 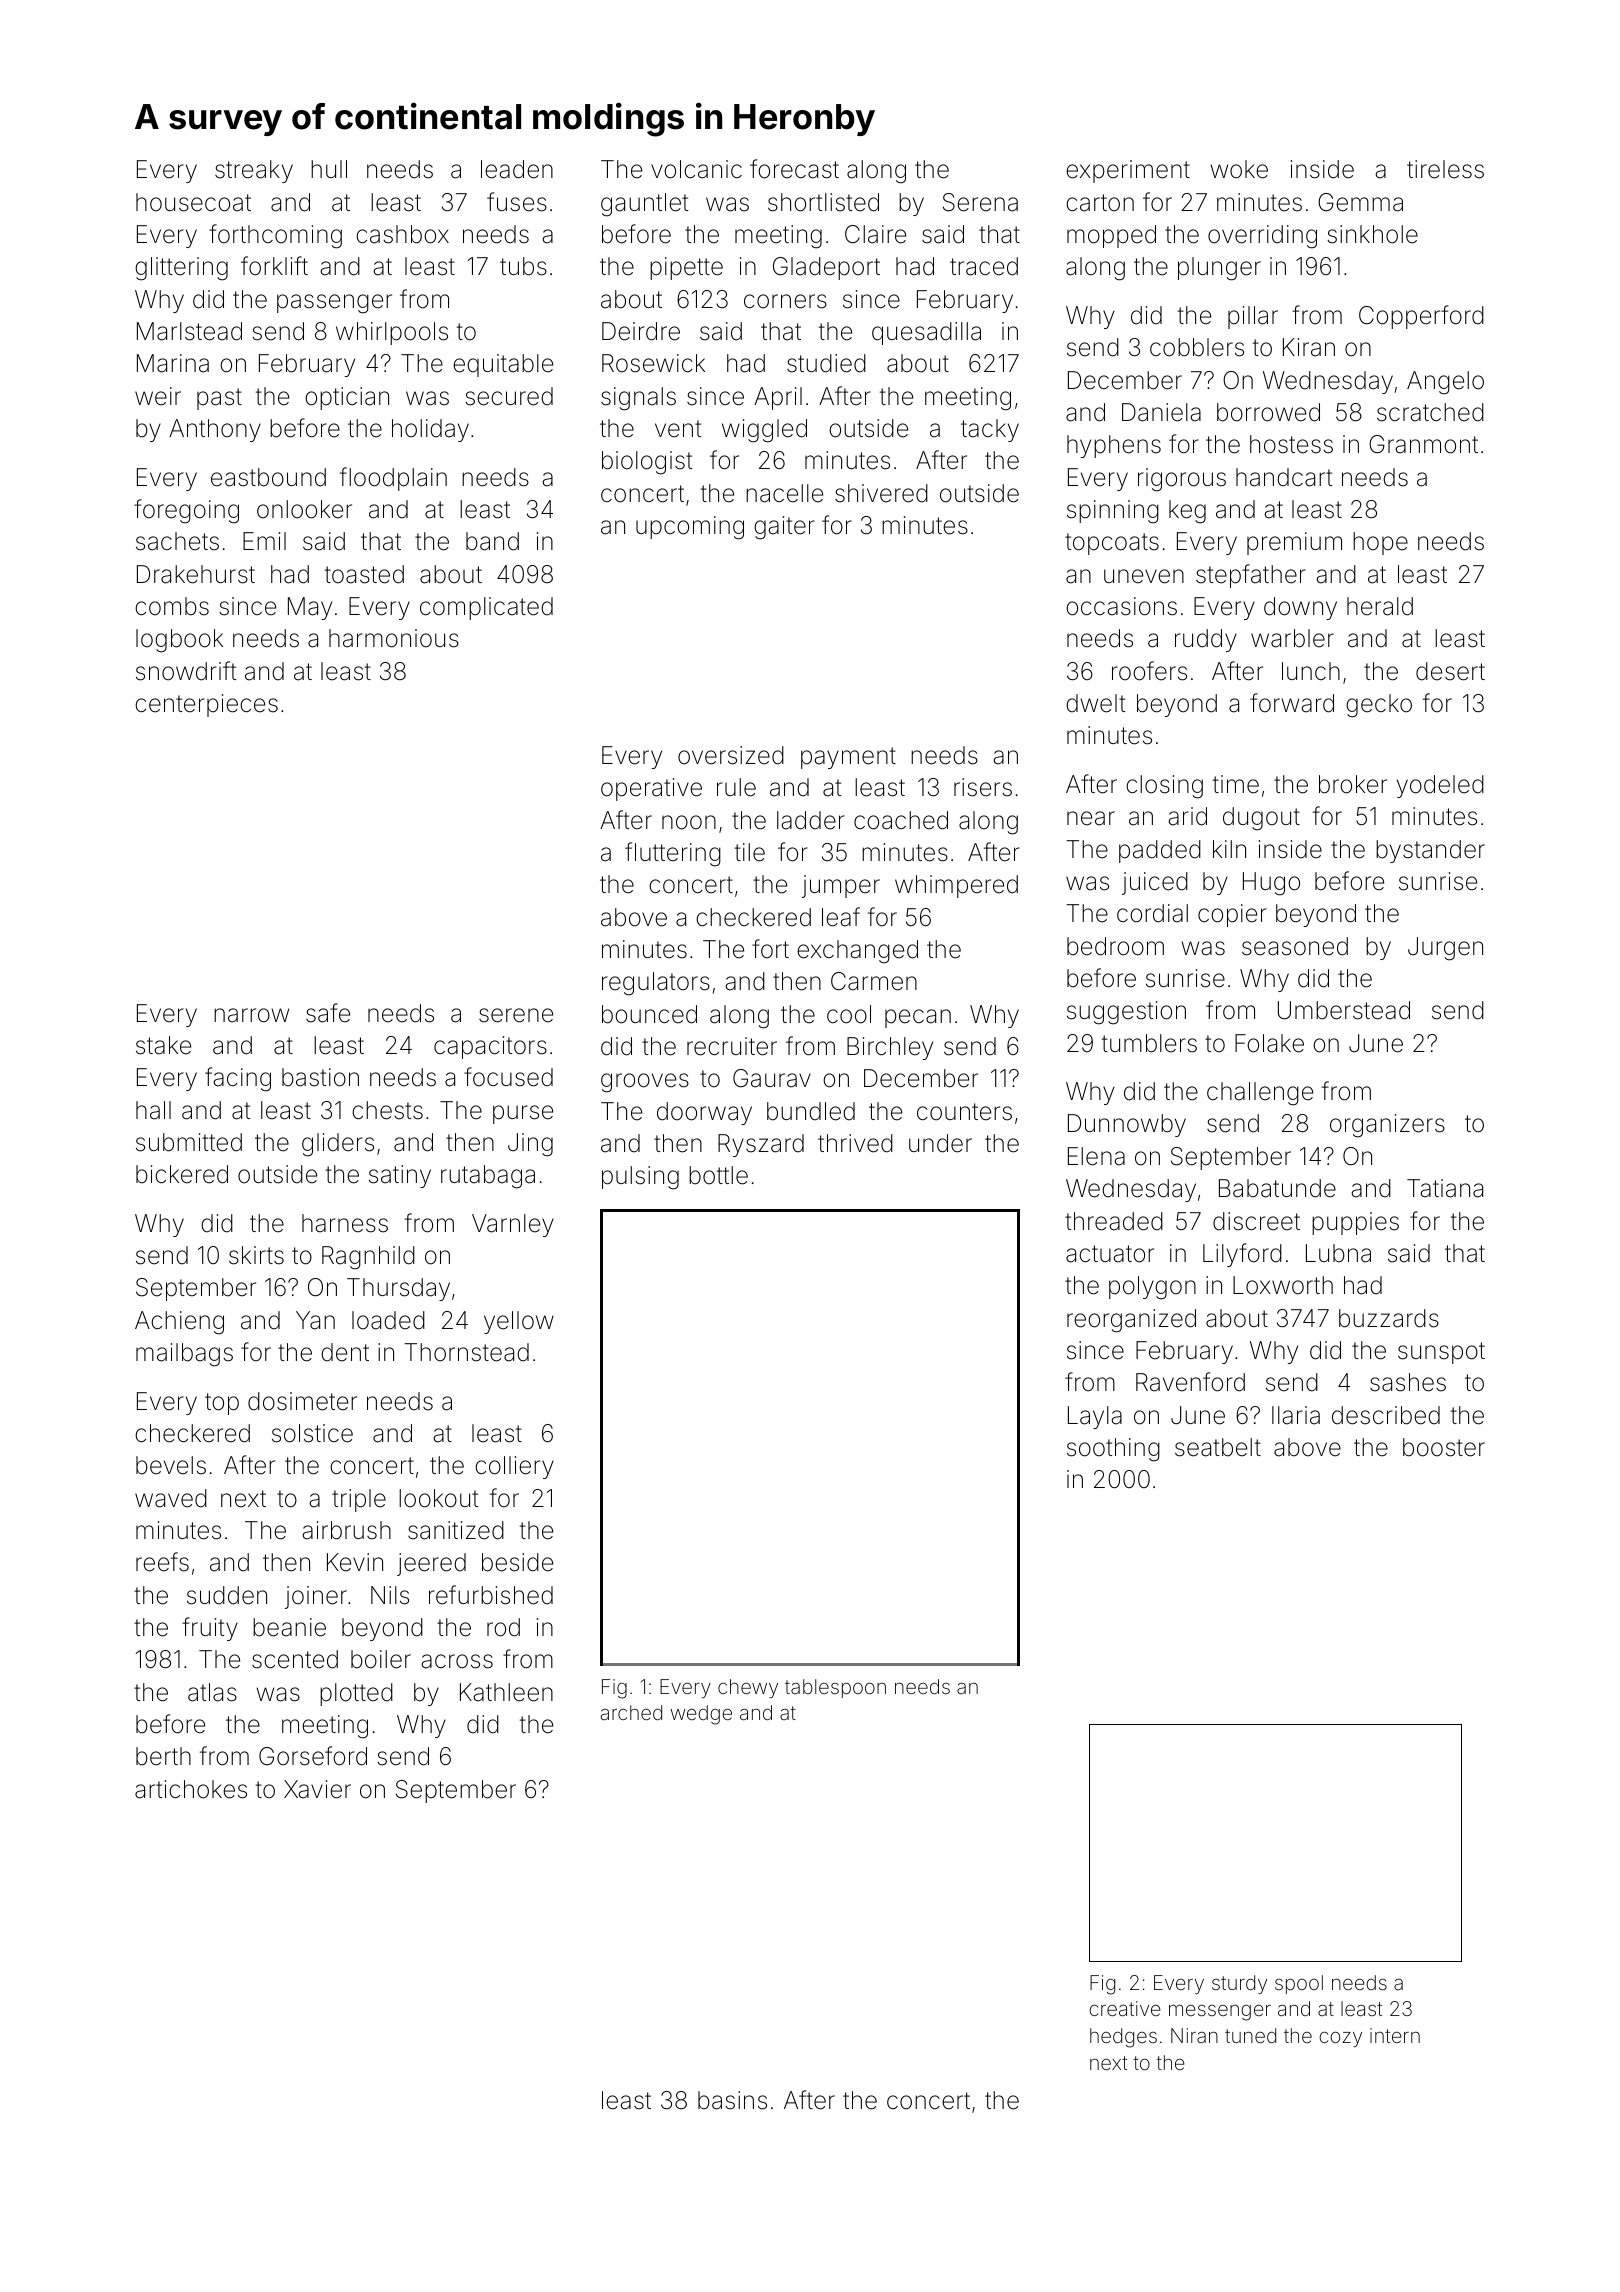 I want to click on bickered, so click(x=182, y=1174).
